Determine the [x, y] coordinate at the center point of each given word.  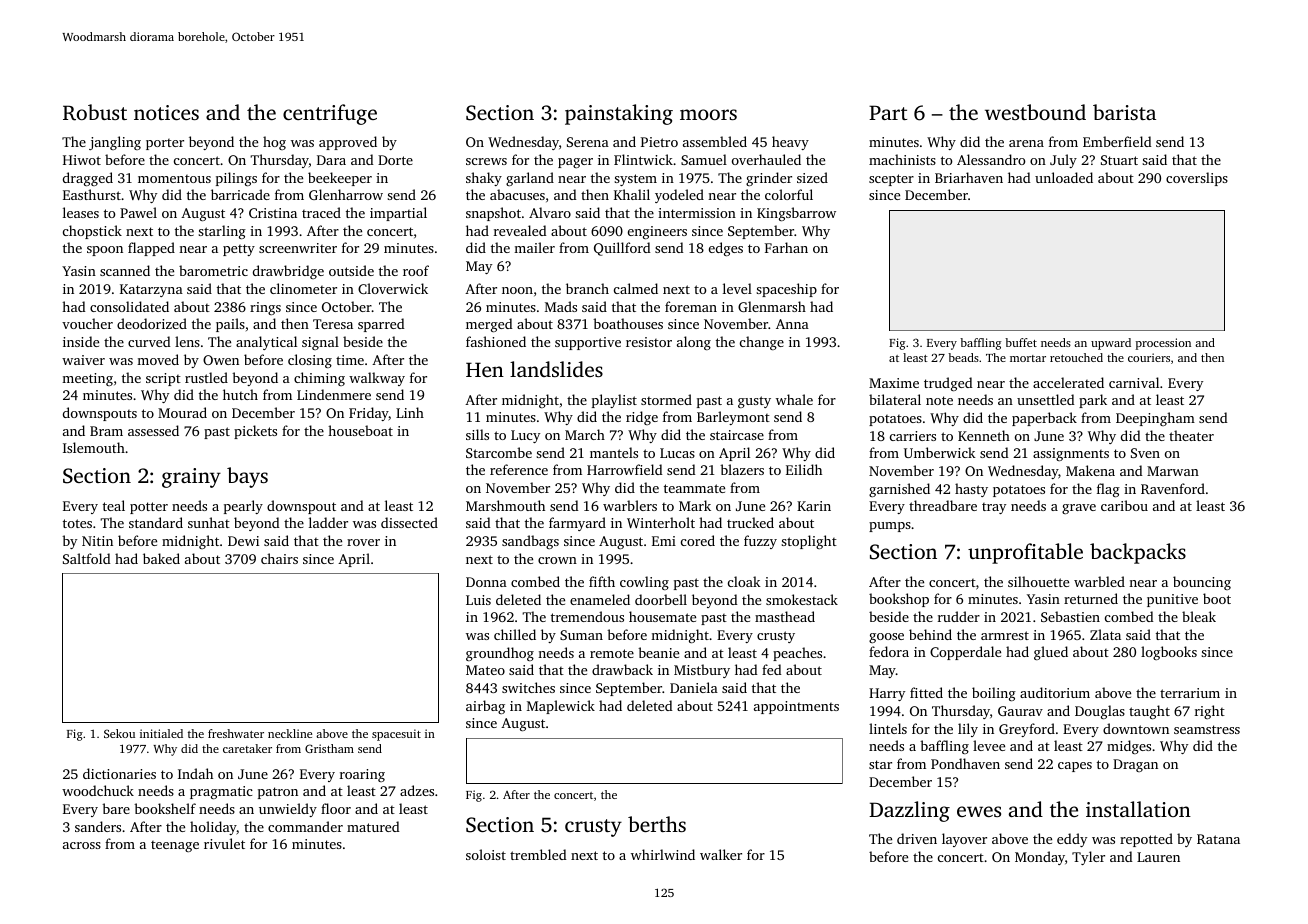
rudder [959, 616]
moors [708, 114]
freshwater [236, 733]
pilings [236, 179]
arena [1026, 143]
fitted [926, 692]
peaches [797, 654]
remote [612, 653]
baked [161, 558]
